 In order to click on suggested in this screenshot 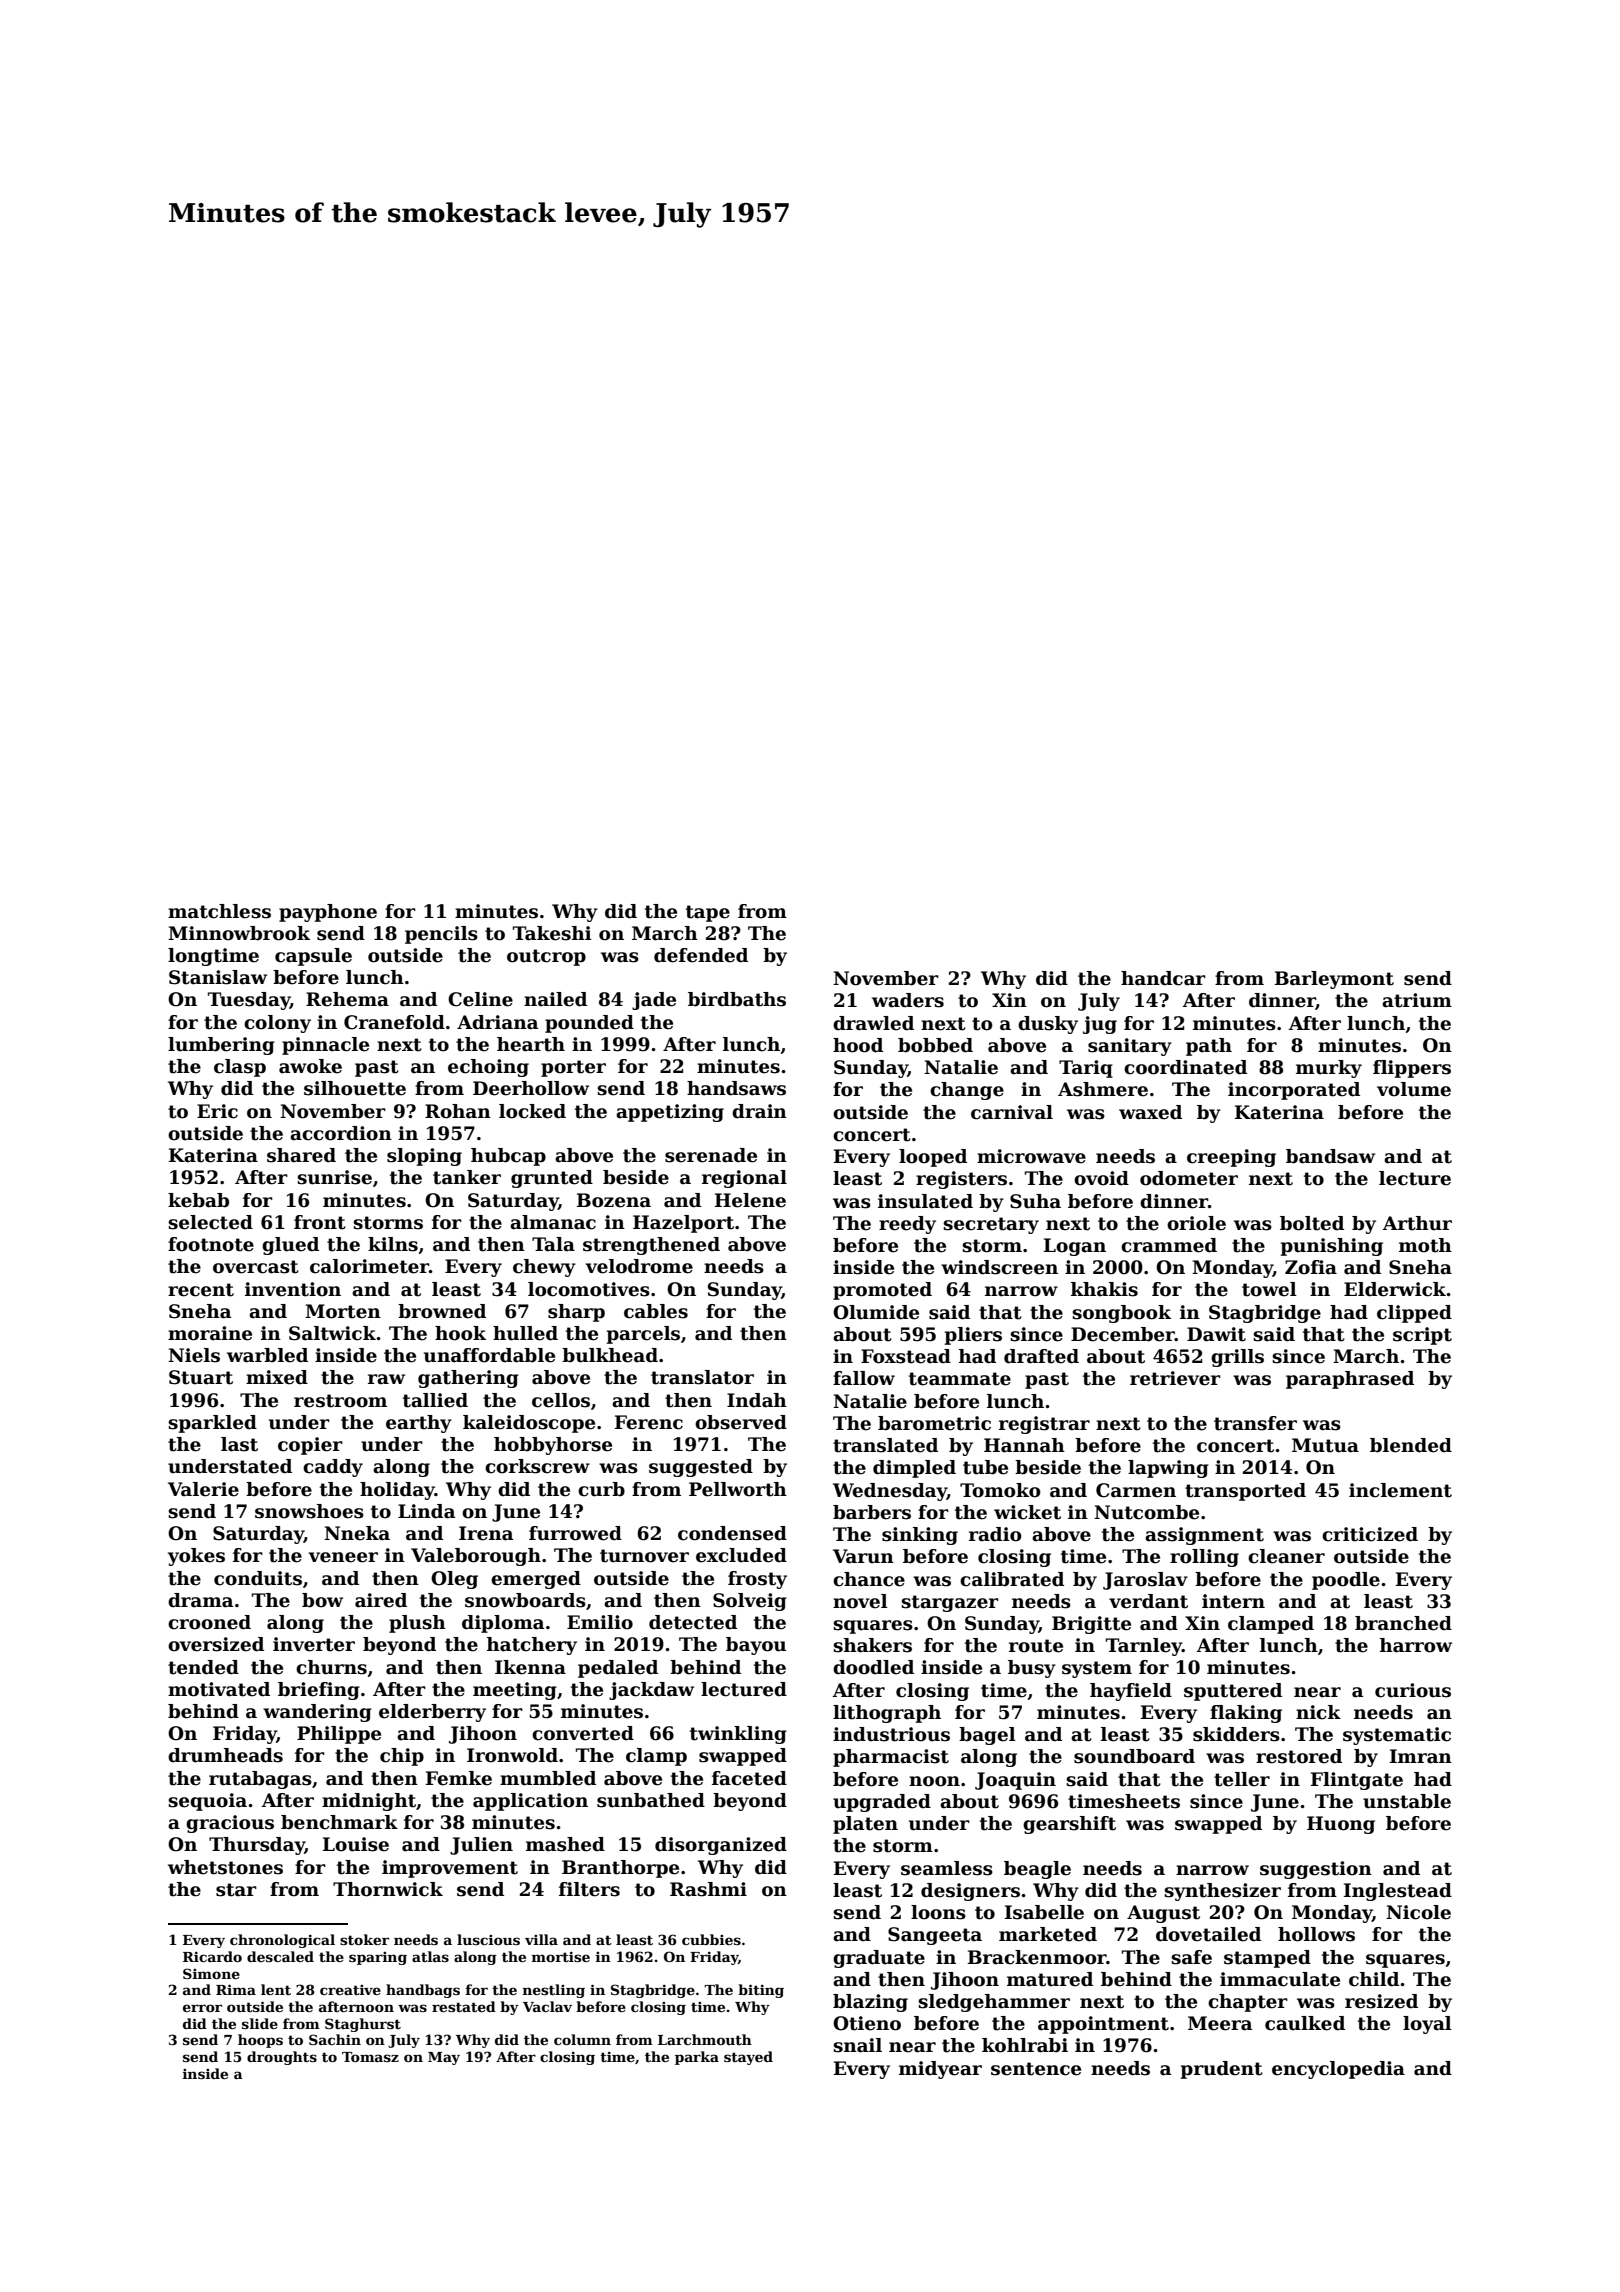, I will do `click(701, 1468)`.
